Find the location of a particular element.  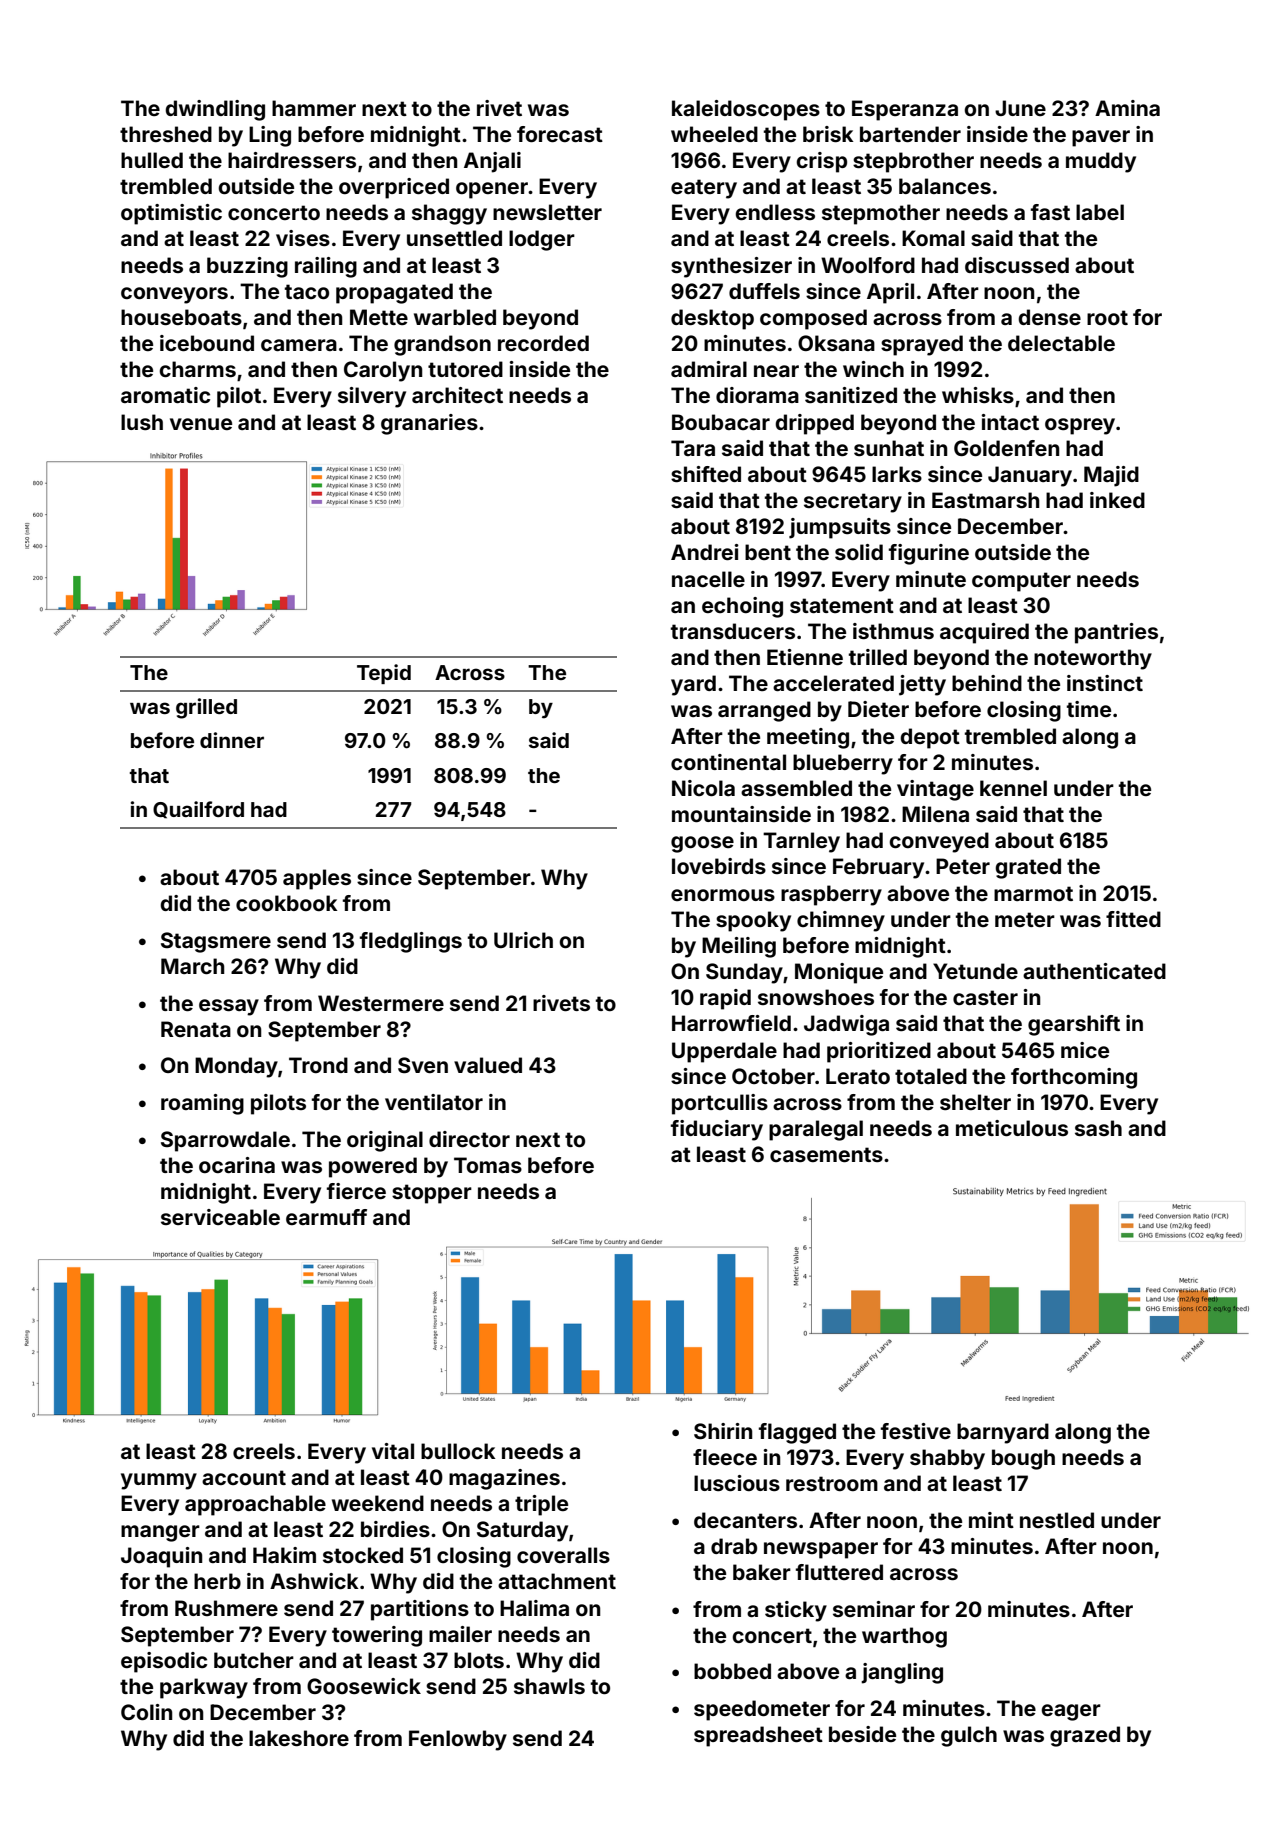

threshed is located at coordinates (166, 134).
